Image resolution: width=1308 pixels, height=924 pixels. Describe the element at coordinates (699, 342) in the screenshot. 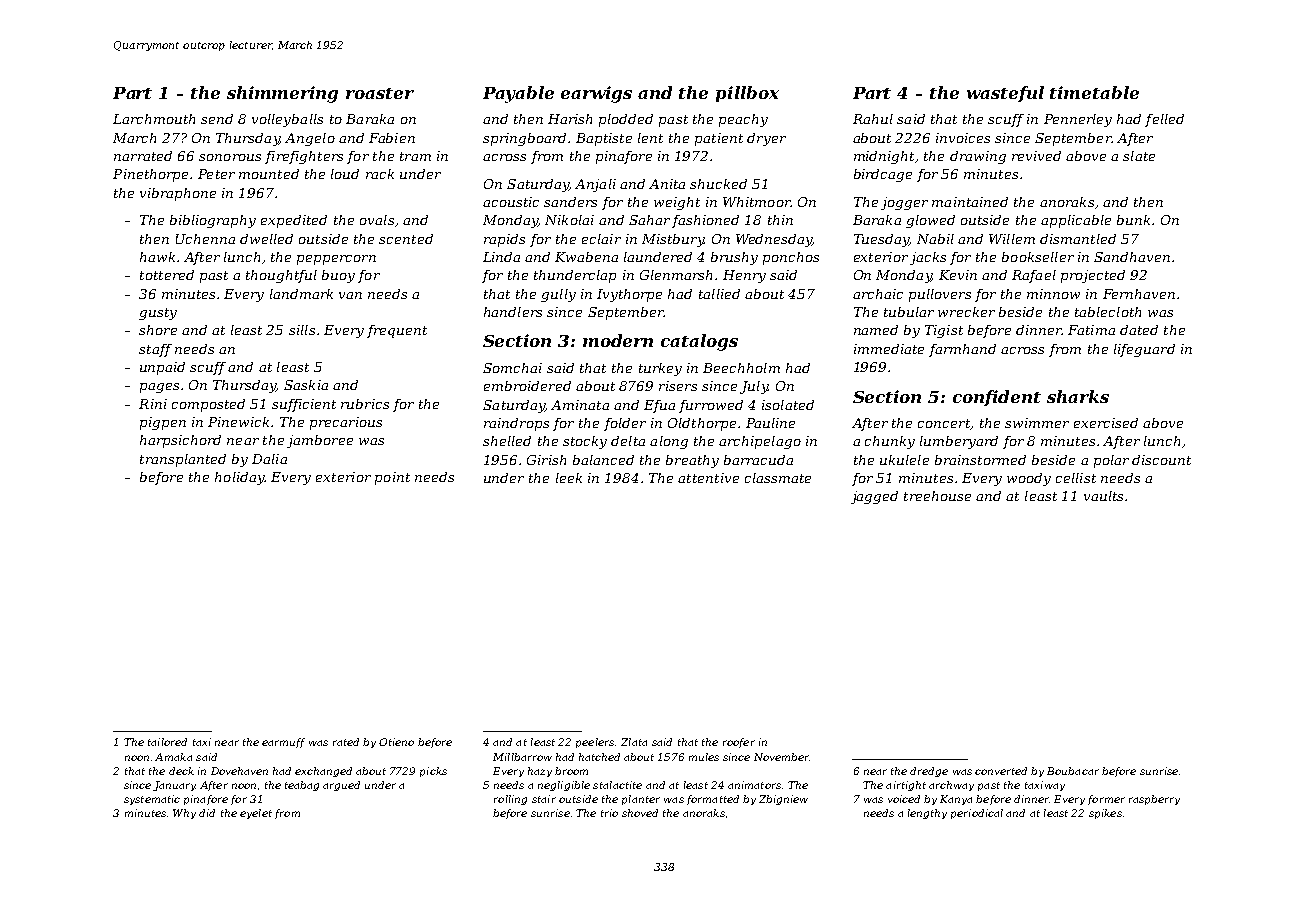

I see `catalogs` at that location.
